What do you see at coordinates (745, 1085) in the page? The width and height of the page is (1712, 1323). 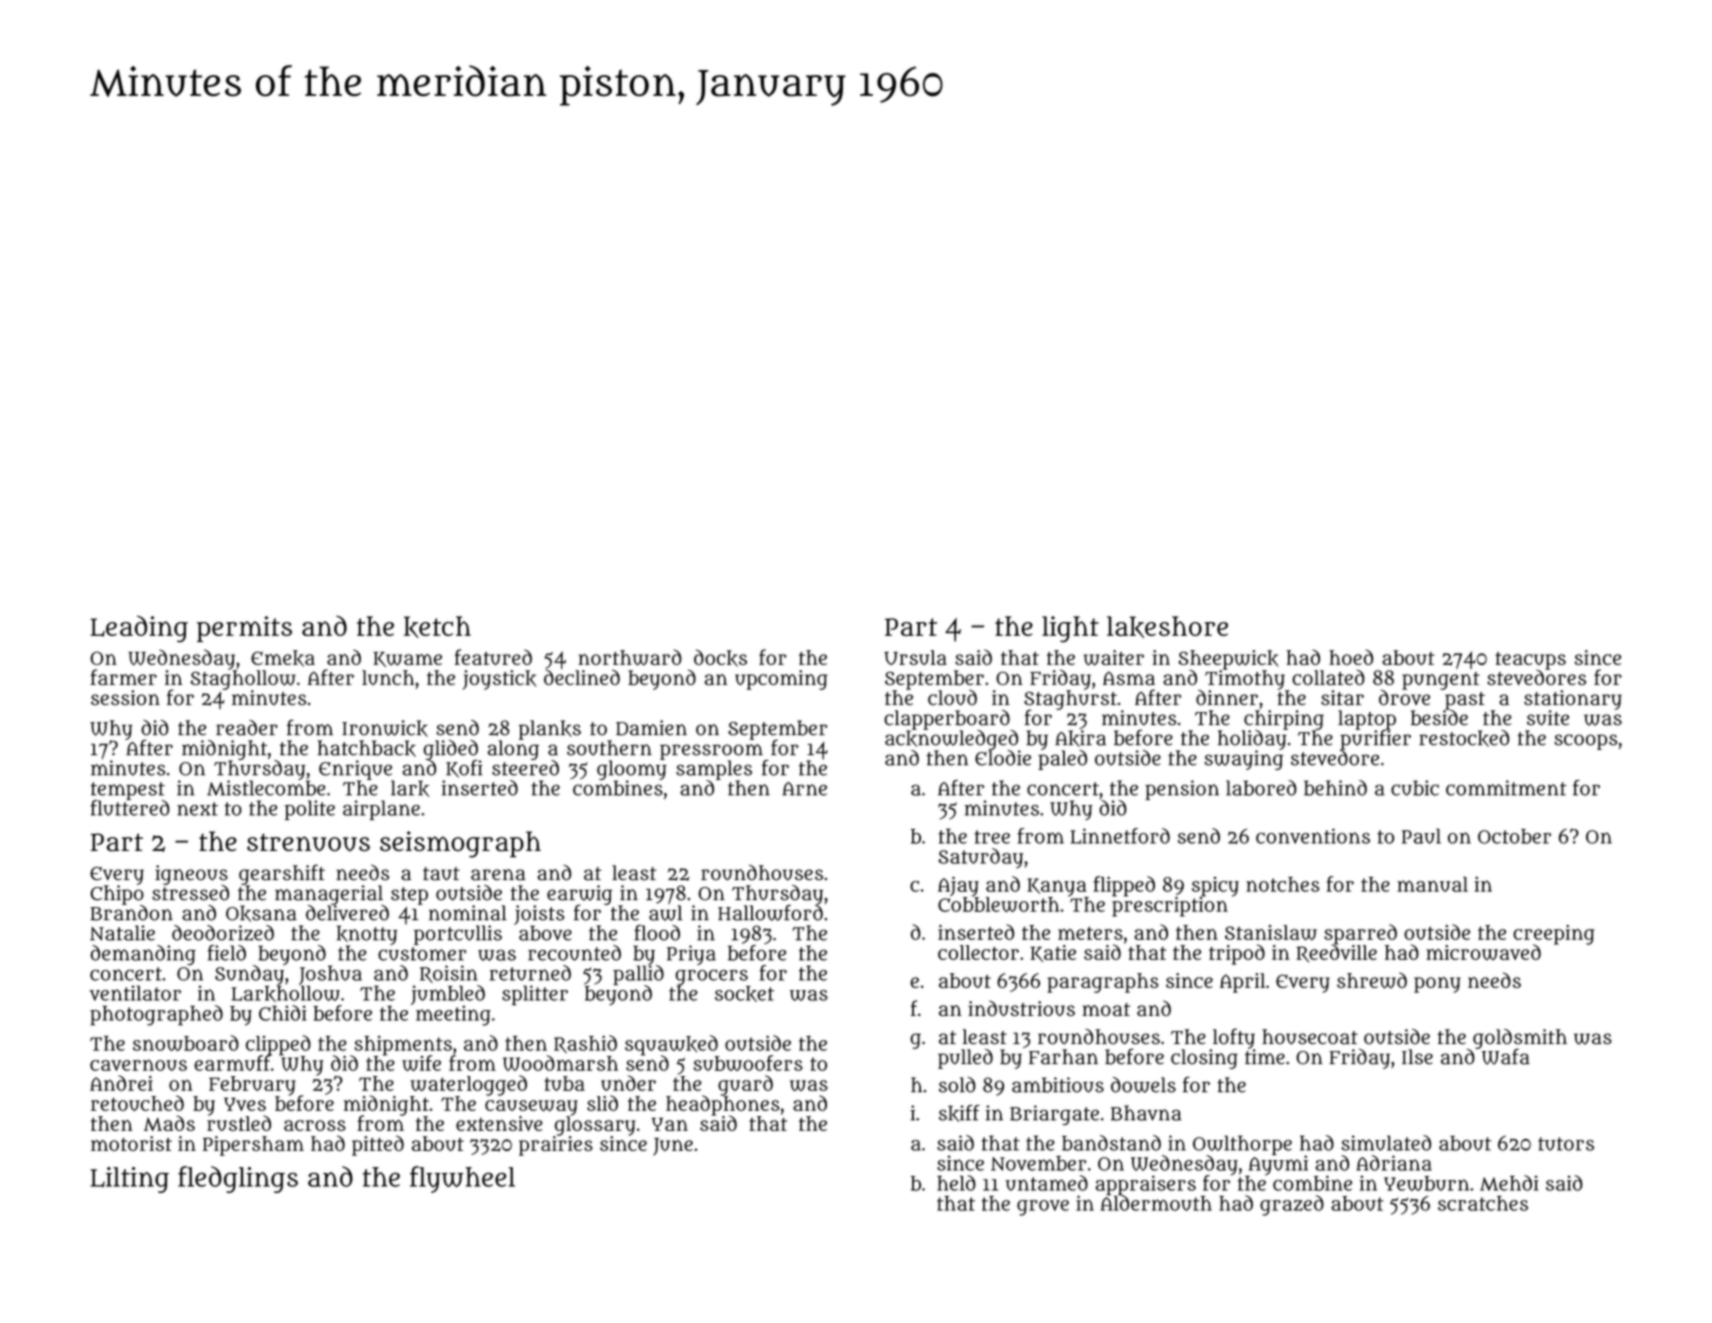 I see `guard` at bounding box center [745, 1085].
